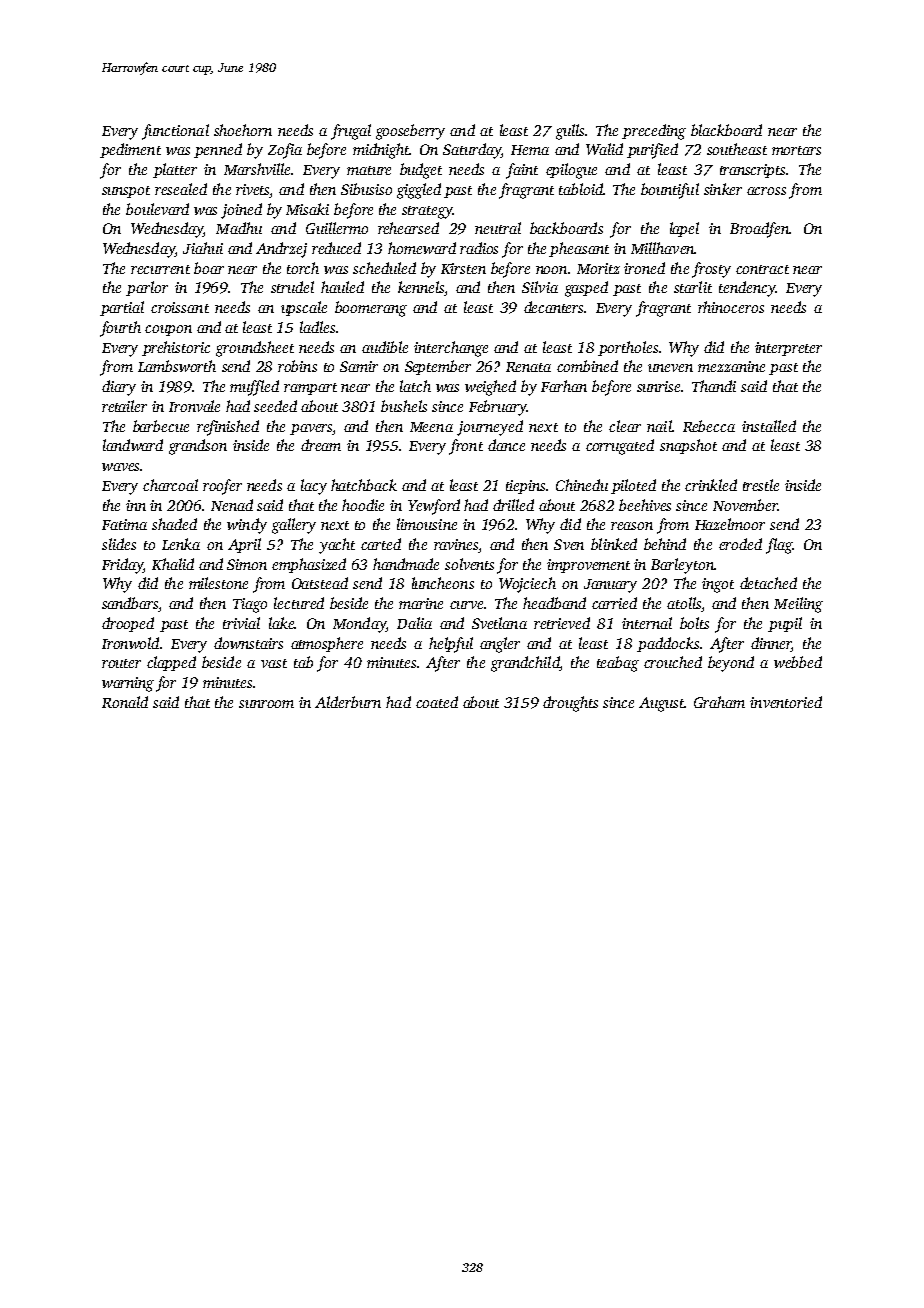 The height and width of the screenshot is (1308, 924). Describe the element at coordinates (644, 268) in the screenshot. I see `ironed` at that location.
